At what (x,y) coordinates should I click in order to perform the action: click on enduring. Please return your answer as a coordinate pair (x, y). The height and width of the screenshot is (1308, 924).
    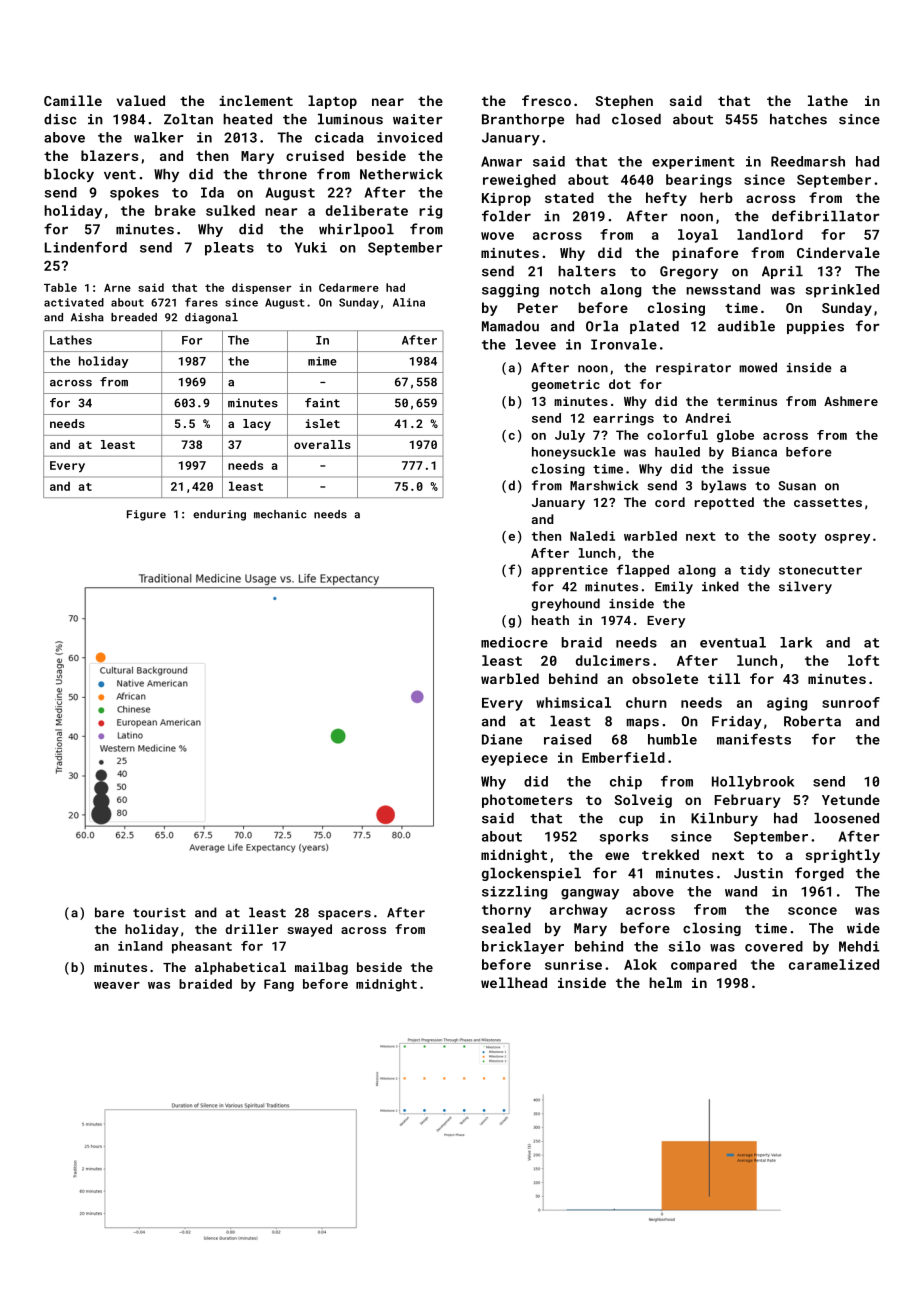
    Looking at the image, I should click on (219, 515).
